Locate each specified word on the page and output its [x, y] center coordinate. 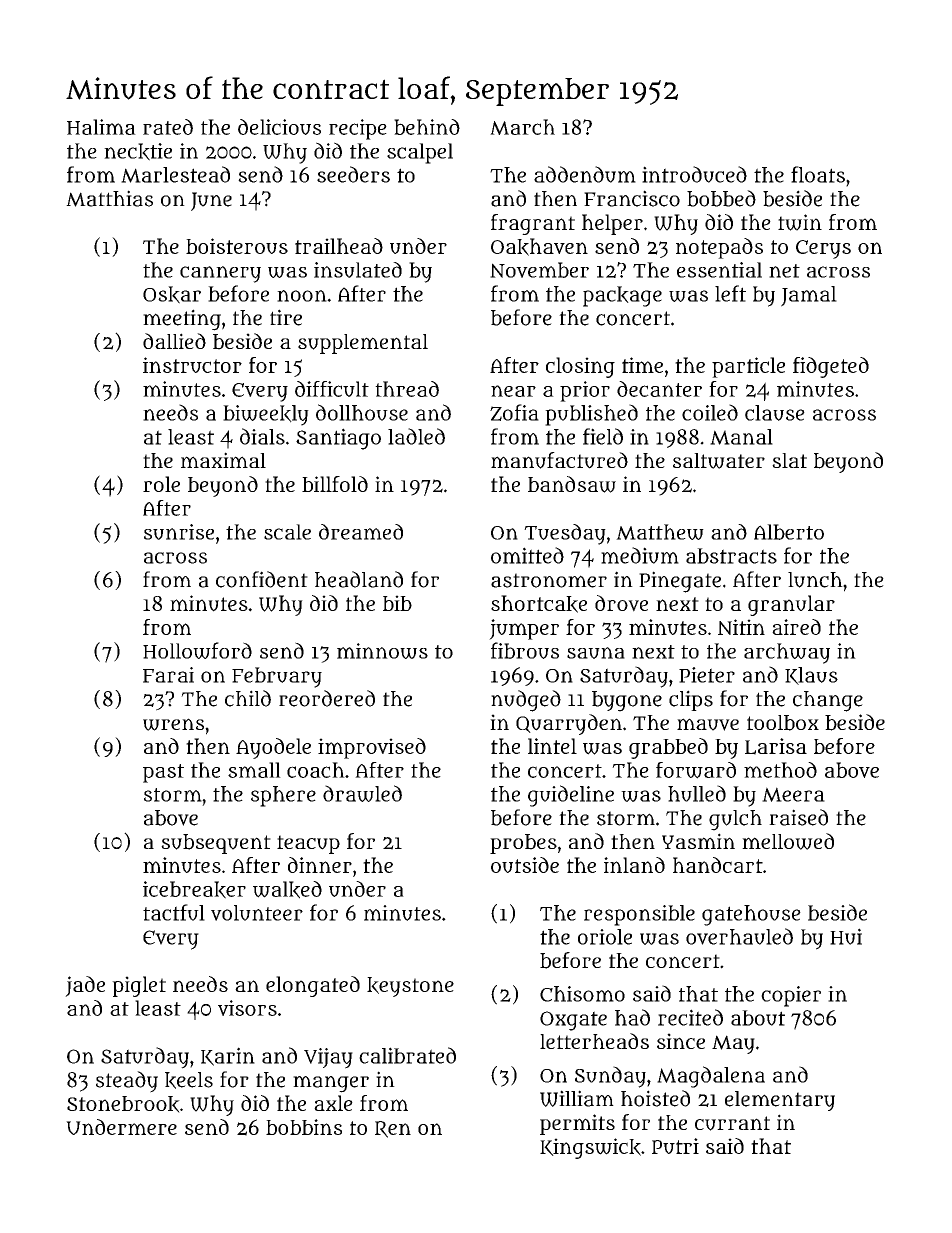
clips [691, 700]
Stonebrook [123, 1104]
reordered [327, 698]
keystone [410, 987]
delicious [279, 127]
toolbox [783, 723]
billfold [335, 484]
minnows [382, 651]
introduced [694, 174]
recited [690, 1017]
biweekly [266, 415]
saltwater [719, 461]
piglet [139, 986]
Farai [168, 675]
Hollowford [197, 650]
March [522, 127]
